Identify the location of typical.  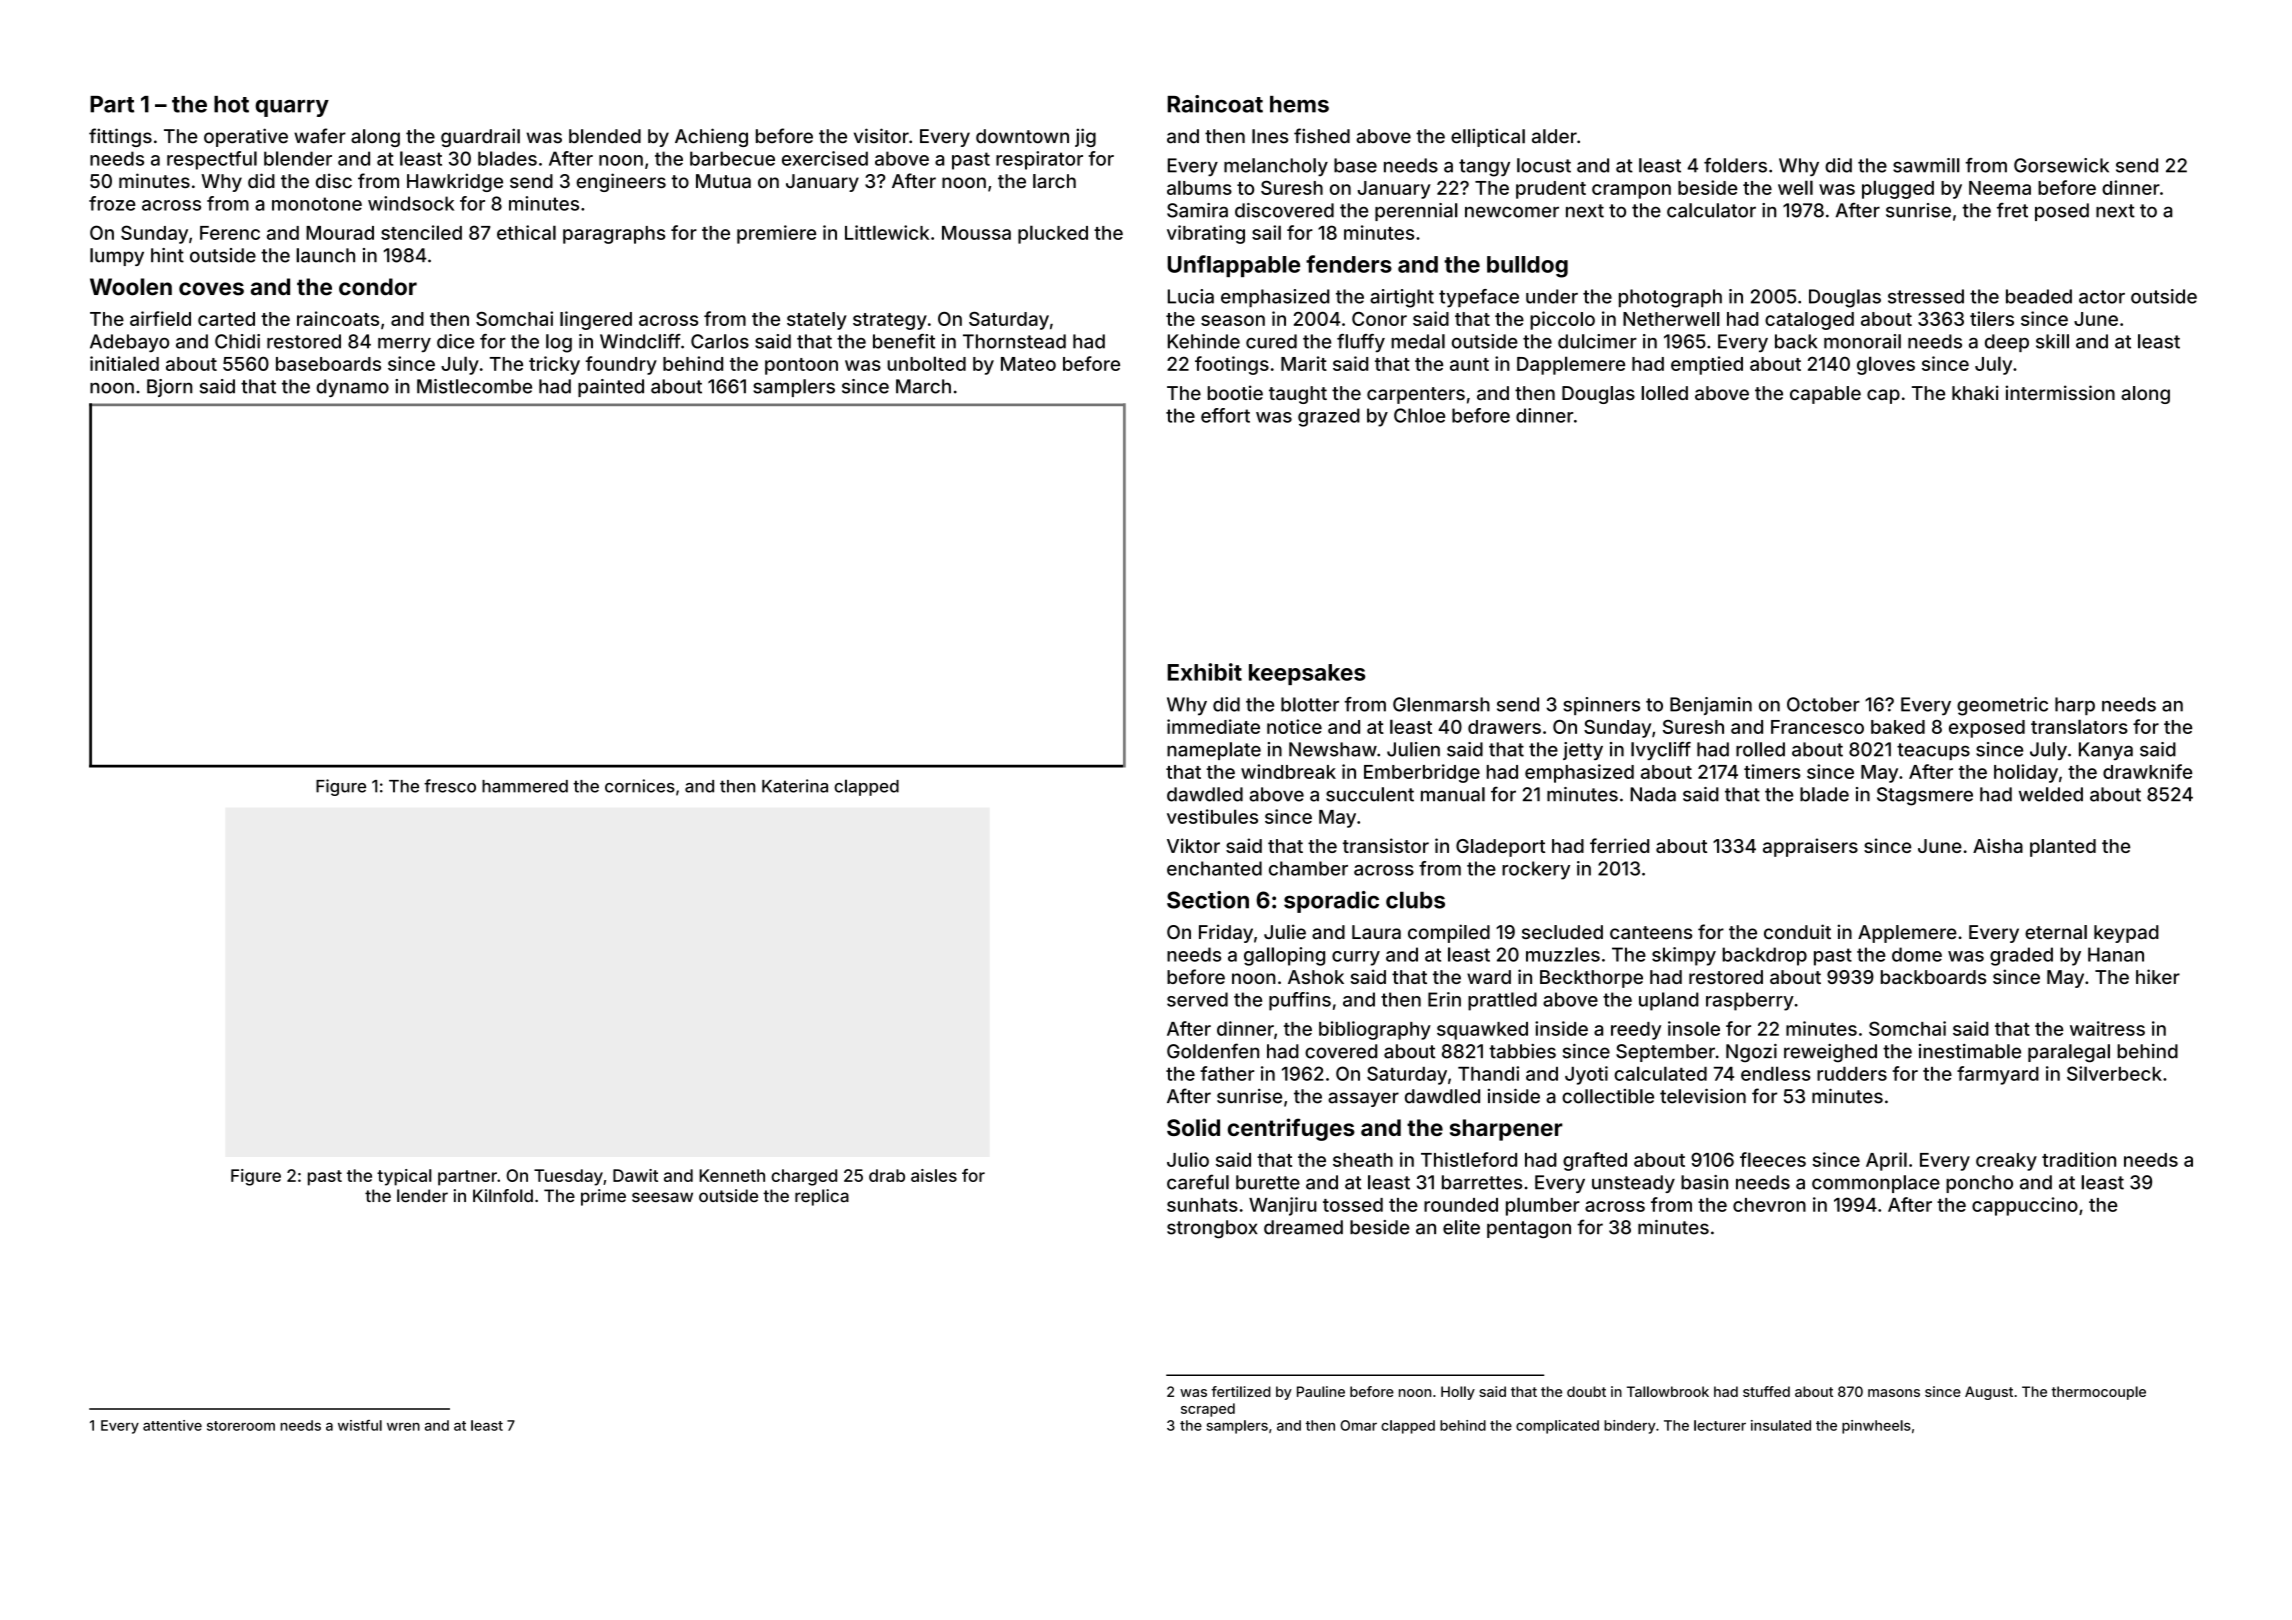
(404, 1177).
